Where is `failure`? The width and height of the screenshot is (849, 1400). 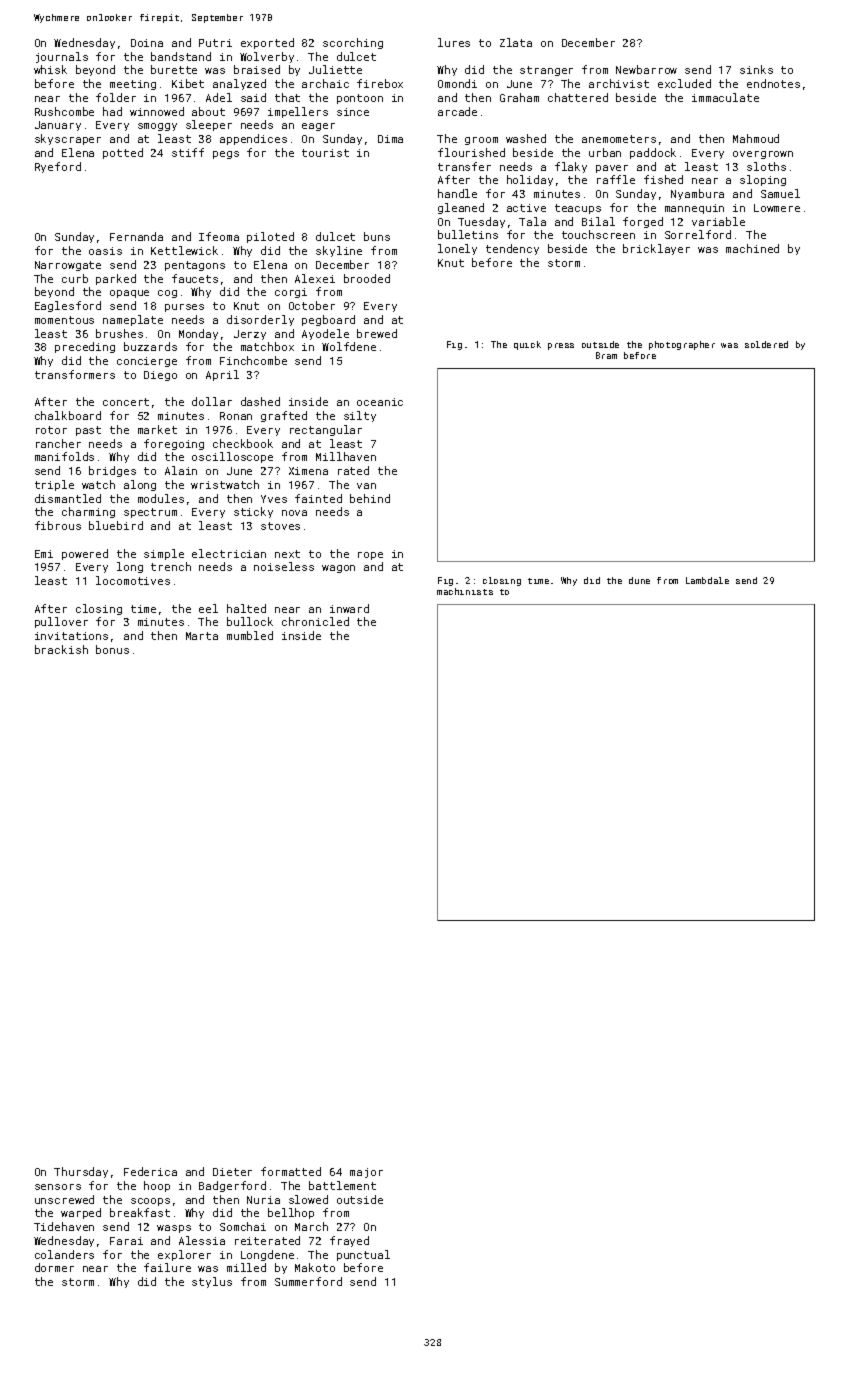 failure is located at coordinates (167, 1267).
